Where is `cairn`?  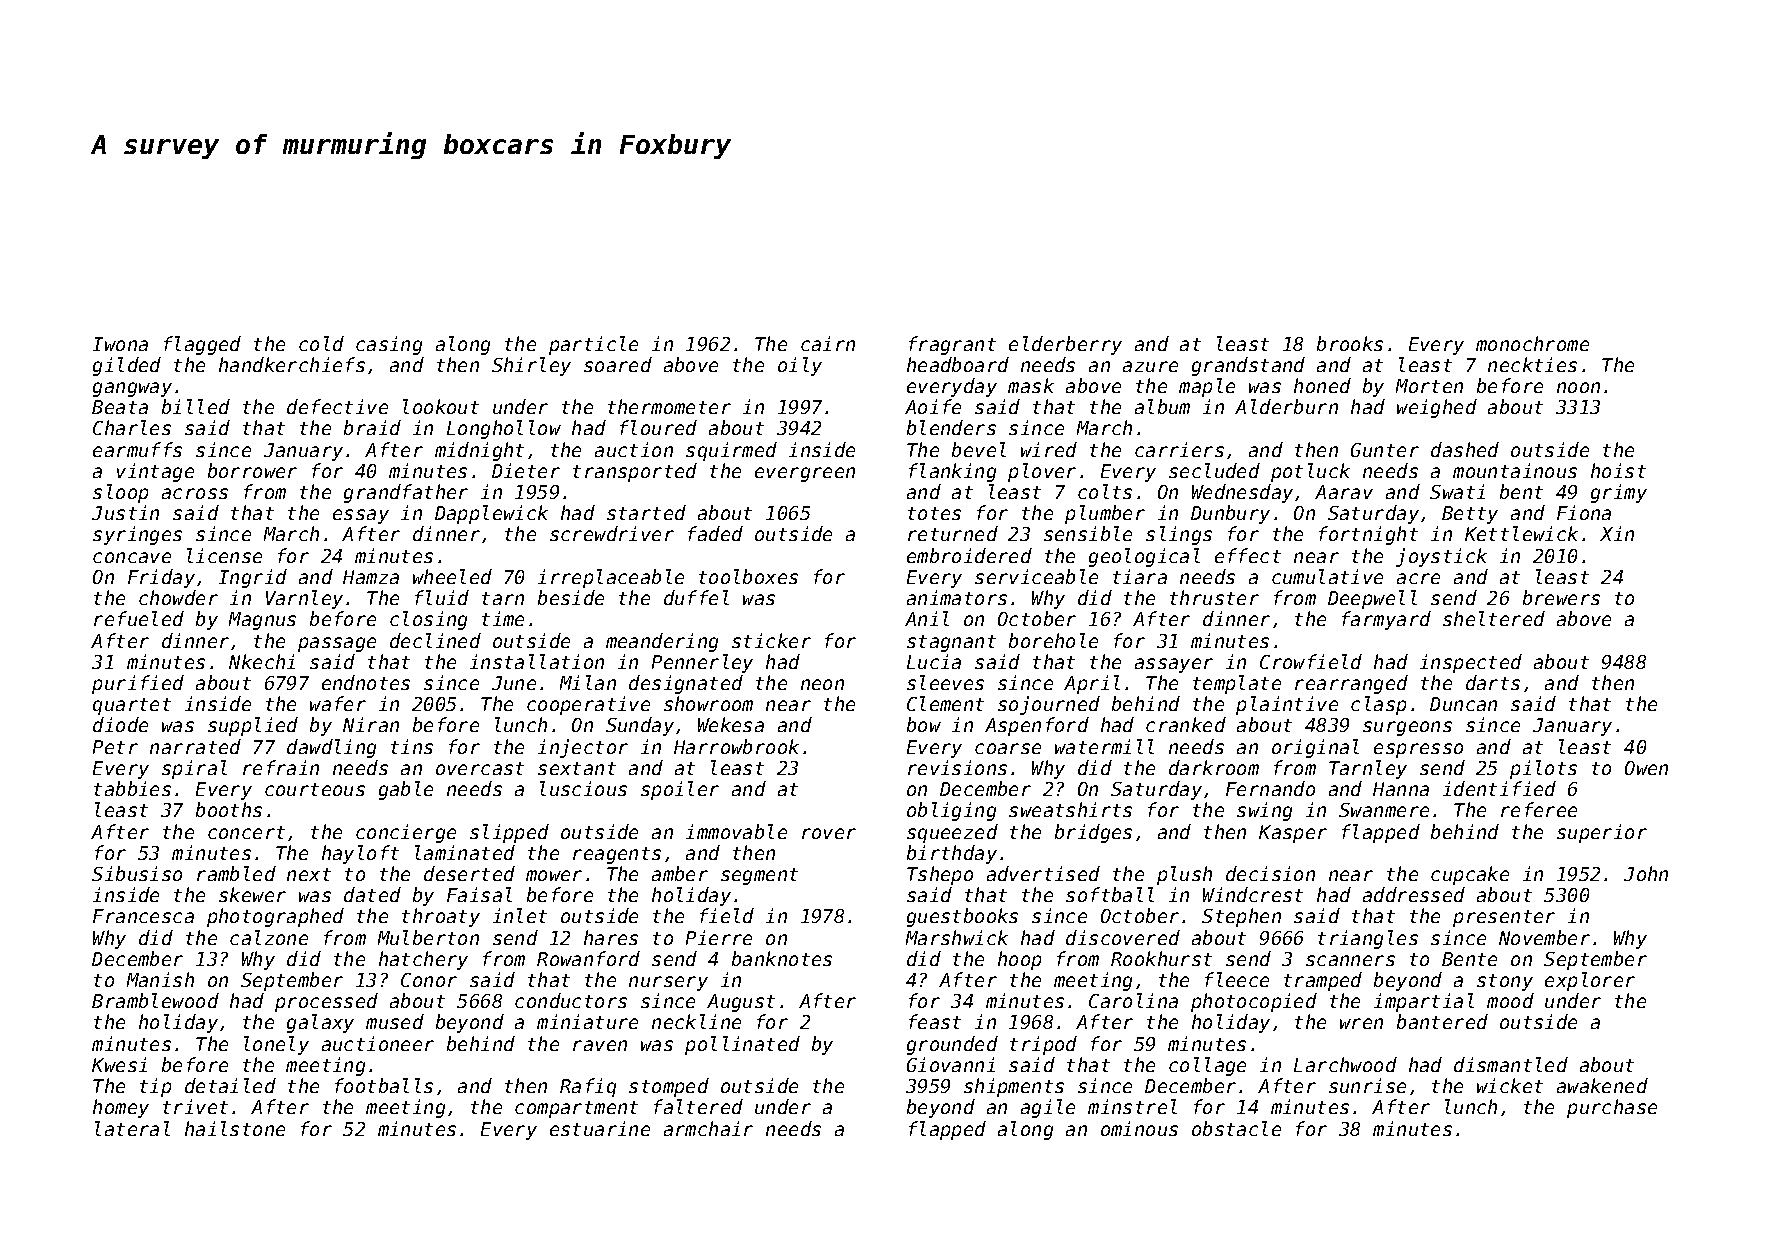 cairn is located at coordinates (828, 343).
